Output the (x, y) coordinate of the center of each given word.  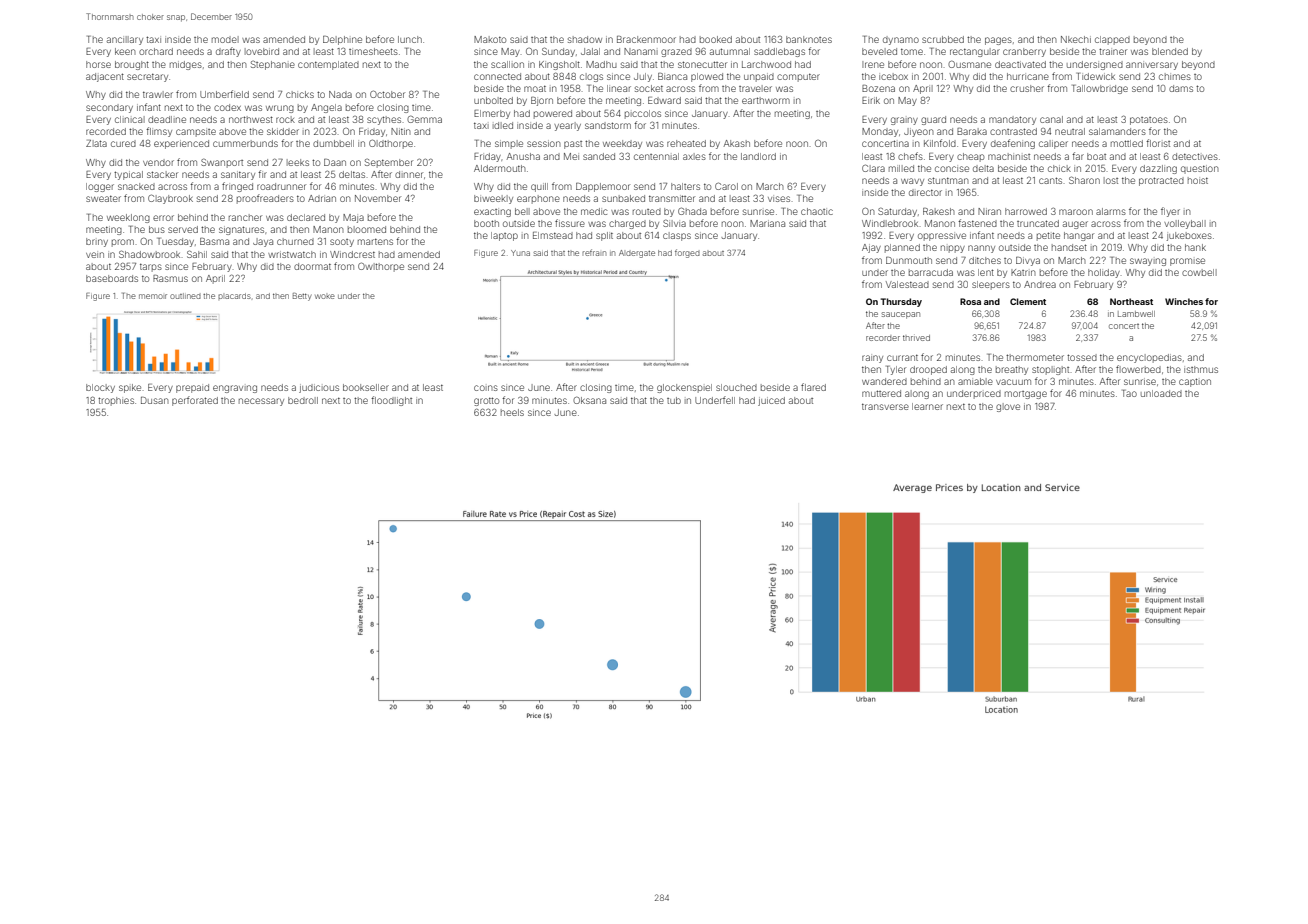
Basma (214, 241)
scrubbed (943, 39)
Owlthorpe (381, 267)
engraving (235, 389)
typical (128, 175)
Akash (737, 143)
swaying (1148, 262)
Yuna (520, 253)
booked (716, 39)
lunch (410, 39)
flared (813, 387)
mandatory (1012, 120)
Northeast (1131, 301)
